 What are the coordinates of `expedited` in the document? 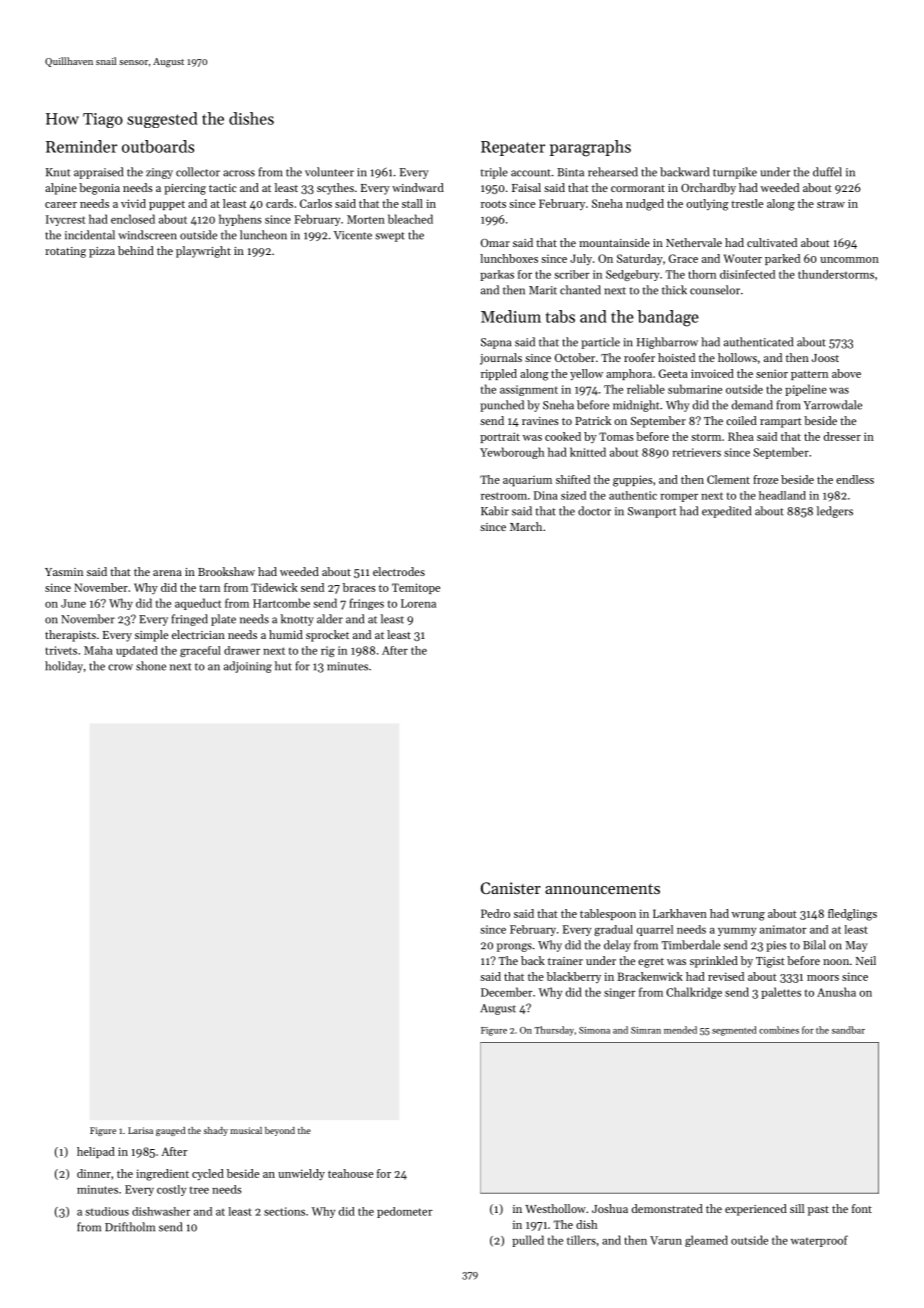 It's located at (726, 512).
